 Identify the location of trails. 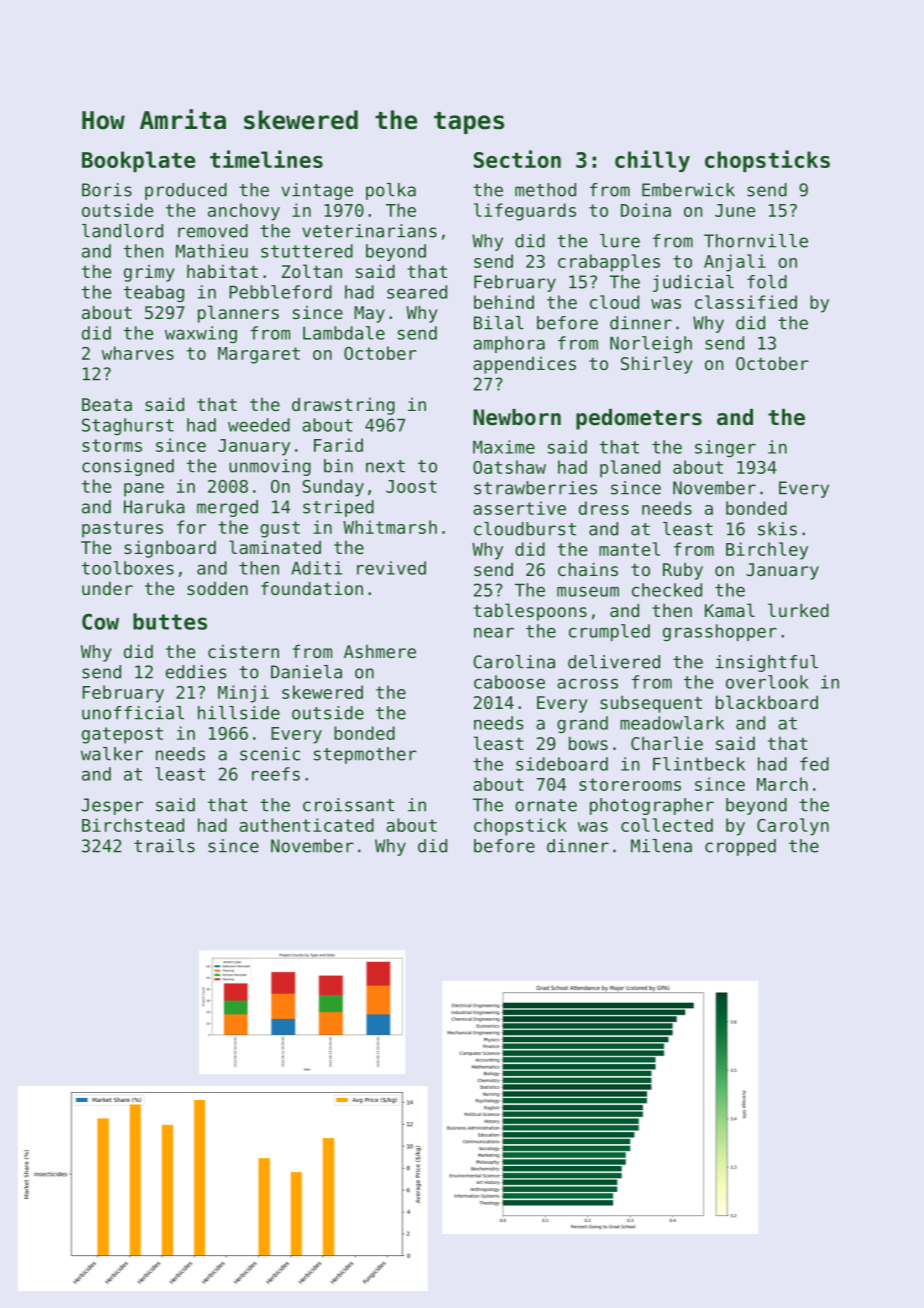
(164, 846).
